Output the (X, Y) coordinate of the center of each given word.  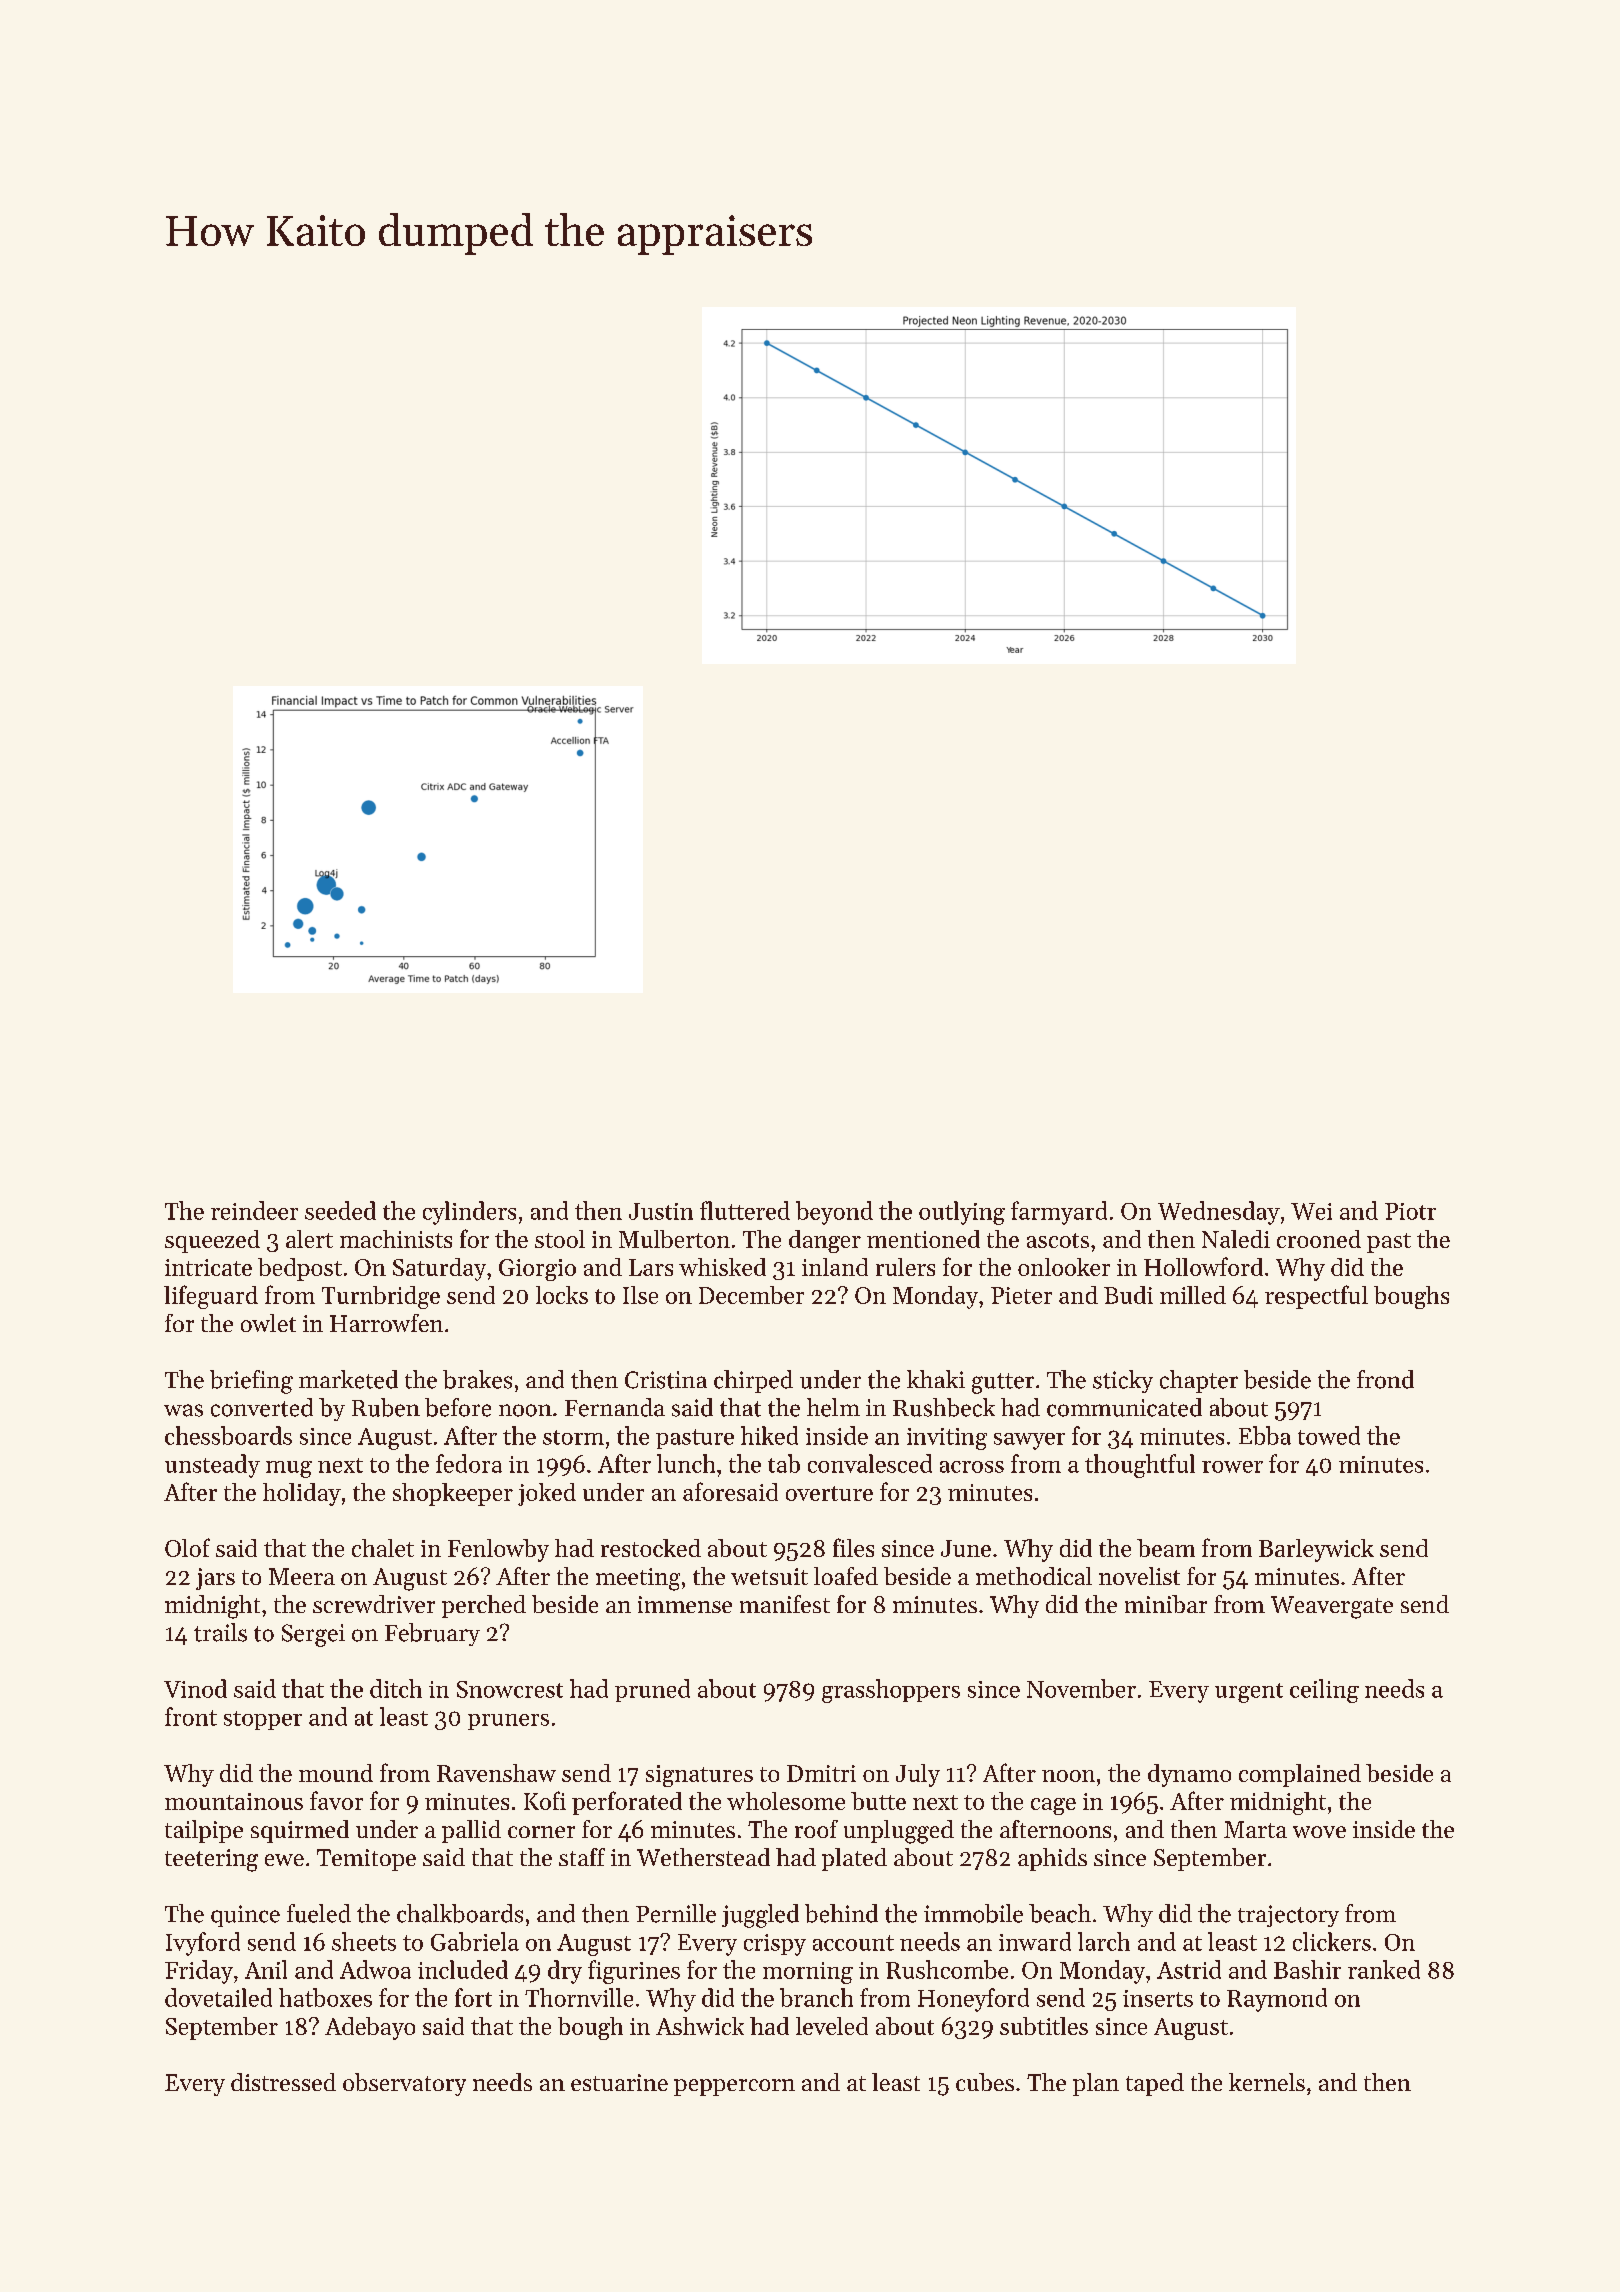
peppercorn (734, 2087)
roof (816, 1829)
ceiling (1324, 1691)
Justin (661, 1211)
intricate (208, 1267)
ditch (396, 1688)
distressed (283, 2082)
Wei (1311, 1211)
